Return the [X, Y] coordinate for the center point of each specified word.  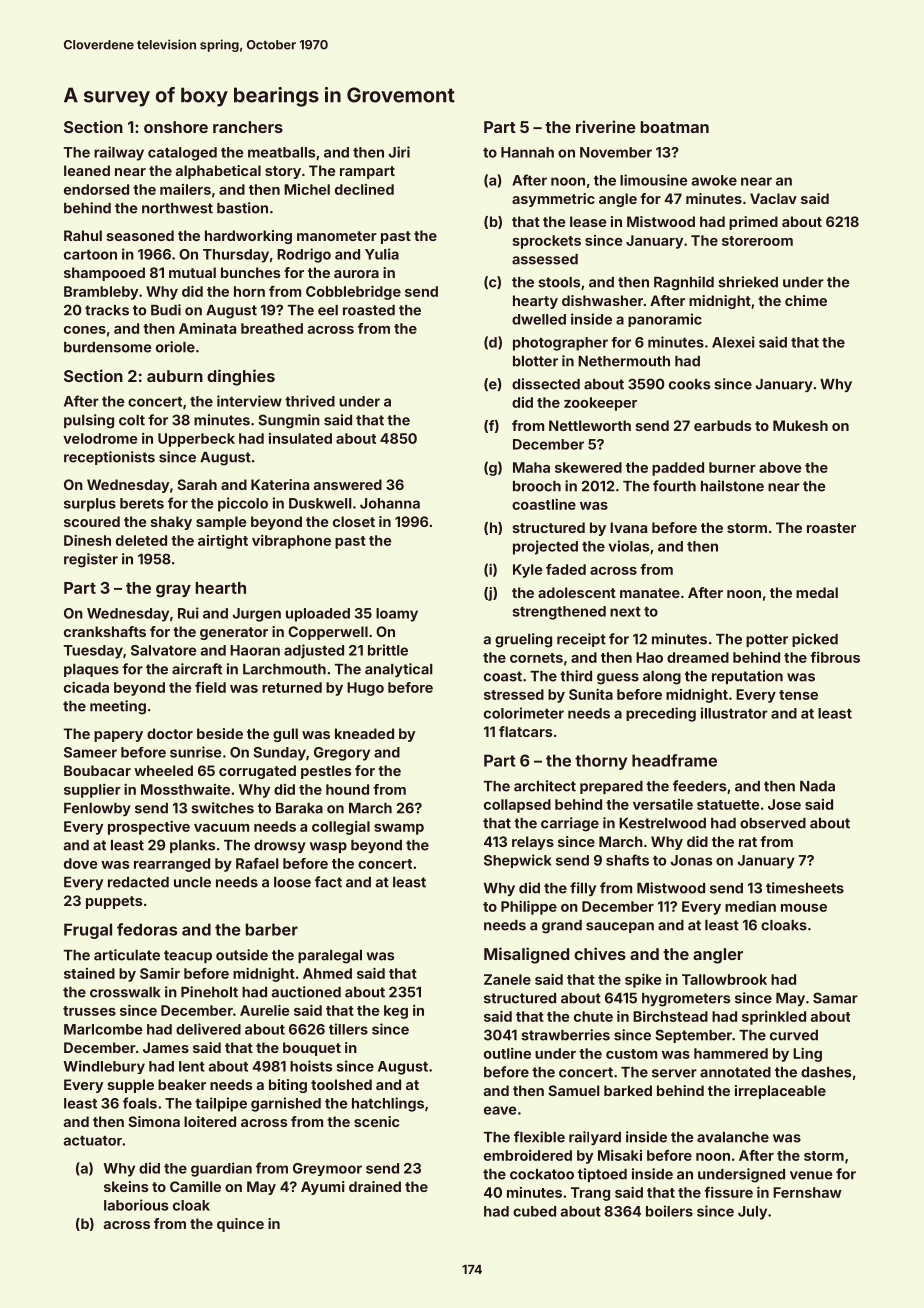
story [283, 172]
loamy [397, 615]
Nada [817, 786]
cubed [534, 1211]
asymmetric [553, 200]
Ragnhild [684, 283]
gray [173, 591]
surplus [90, 505]
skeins [126, 1186]
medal [817, 592]
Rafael [257, 863]
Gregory [342, 754]
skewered [588, 467]
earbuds [722, 425]
